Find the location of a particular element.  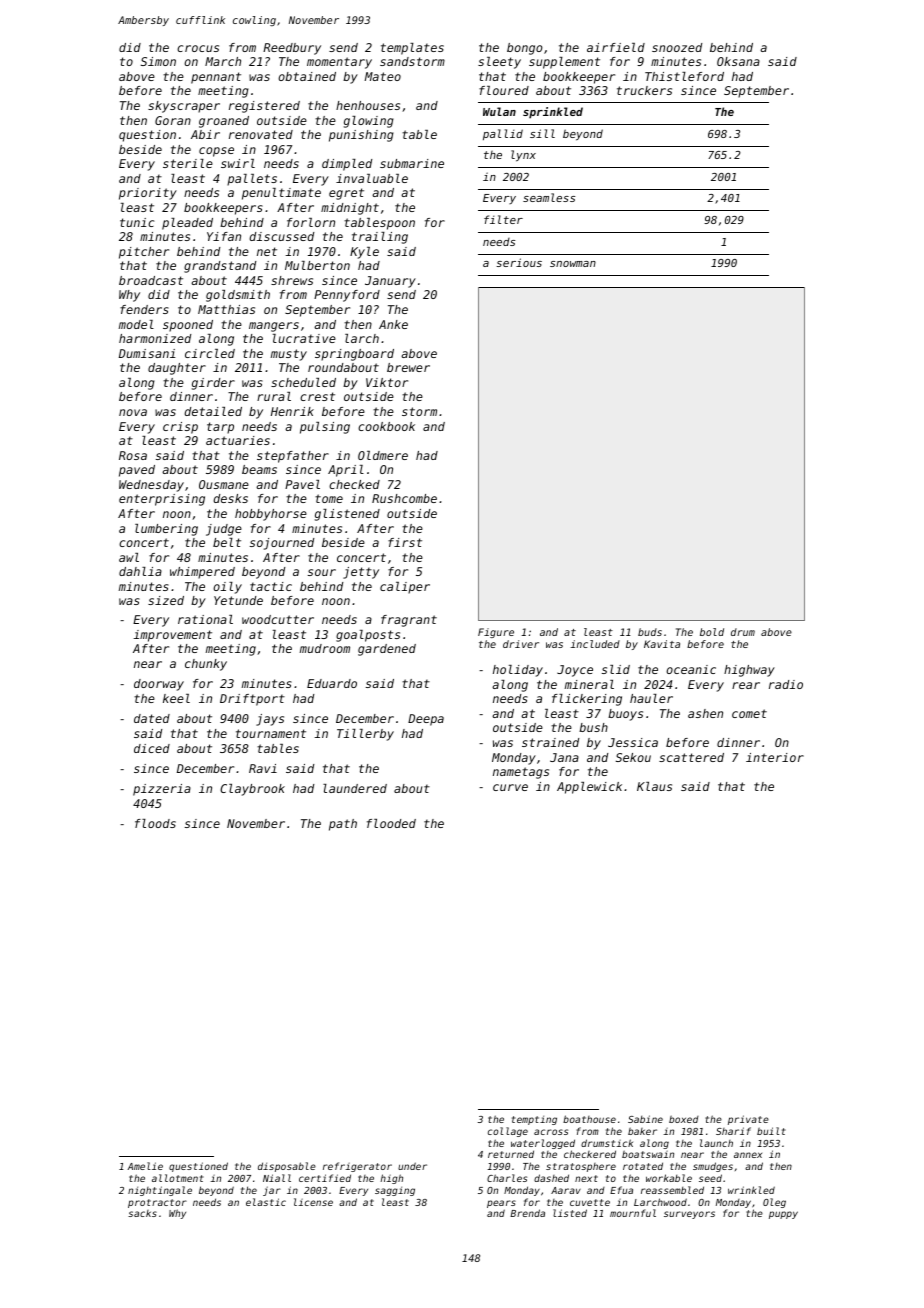

flooded is located at coordinates (391, 823).
